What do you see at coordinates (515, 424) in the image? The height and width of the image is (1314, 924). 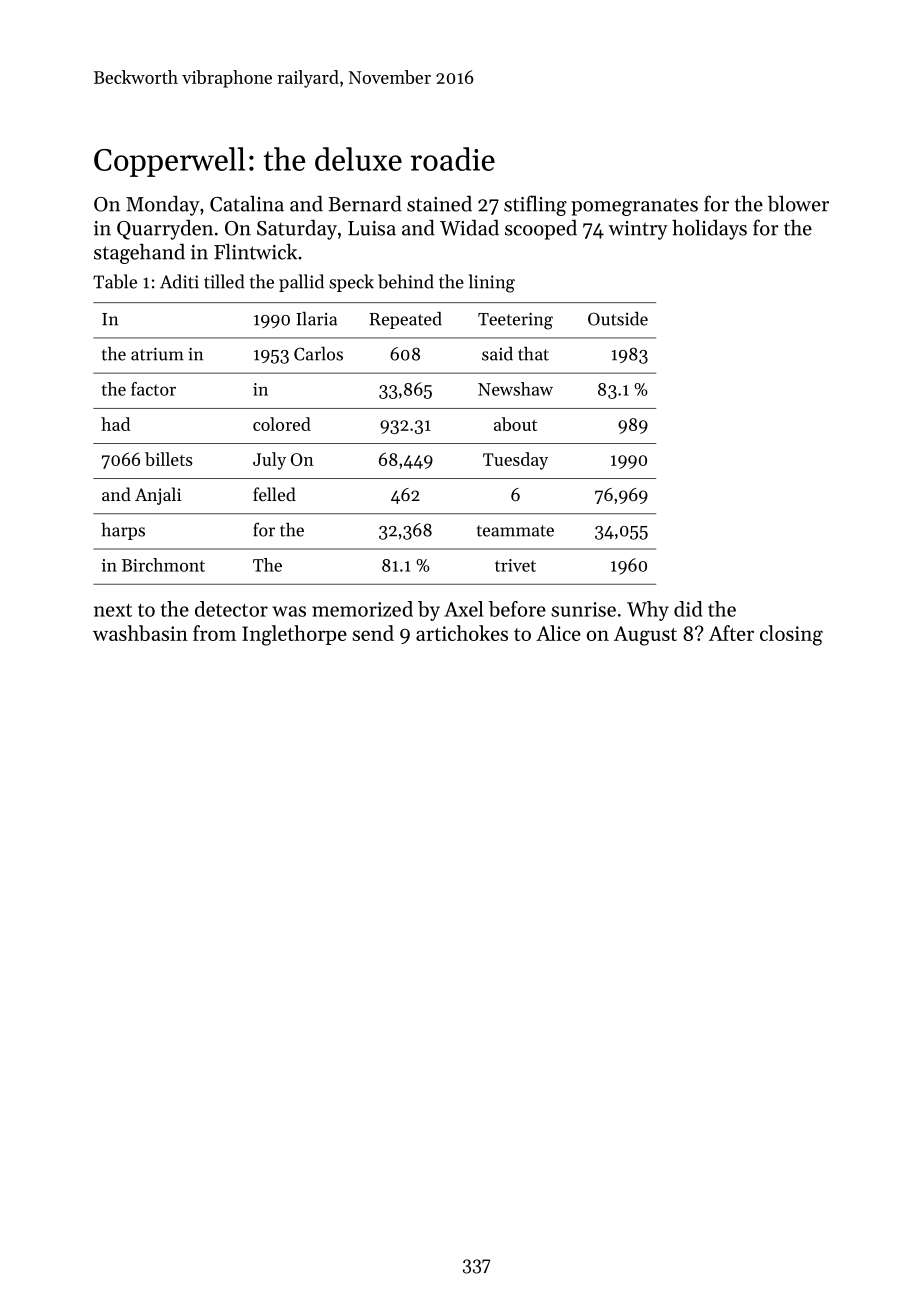 I see `about` at bounding box center [515, 424].
